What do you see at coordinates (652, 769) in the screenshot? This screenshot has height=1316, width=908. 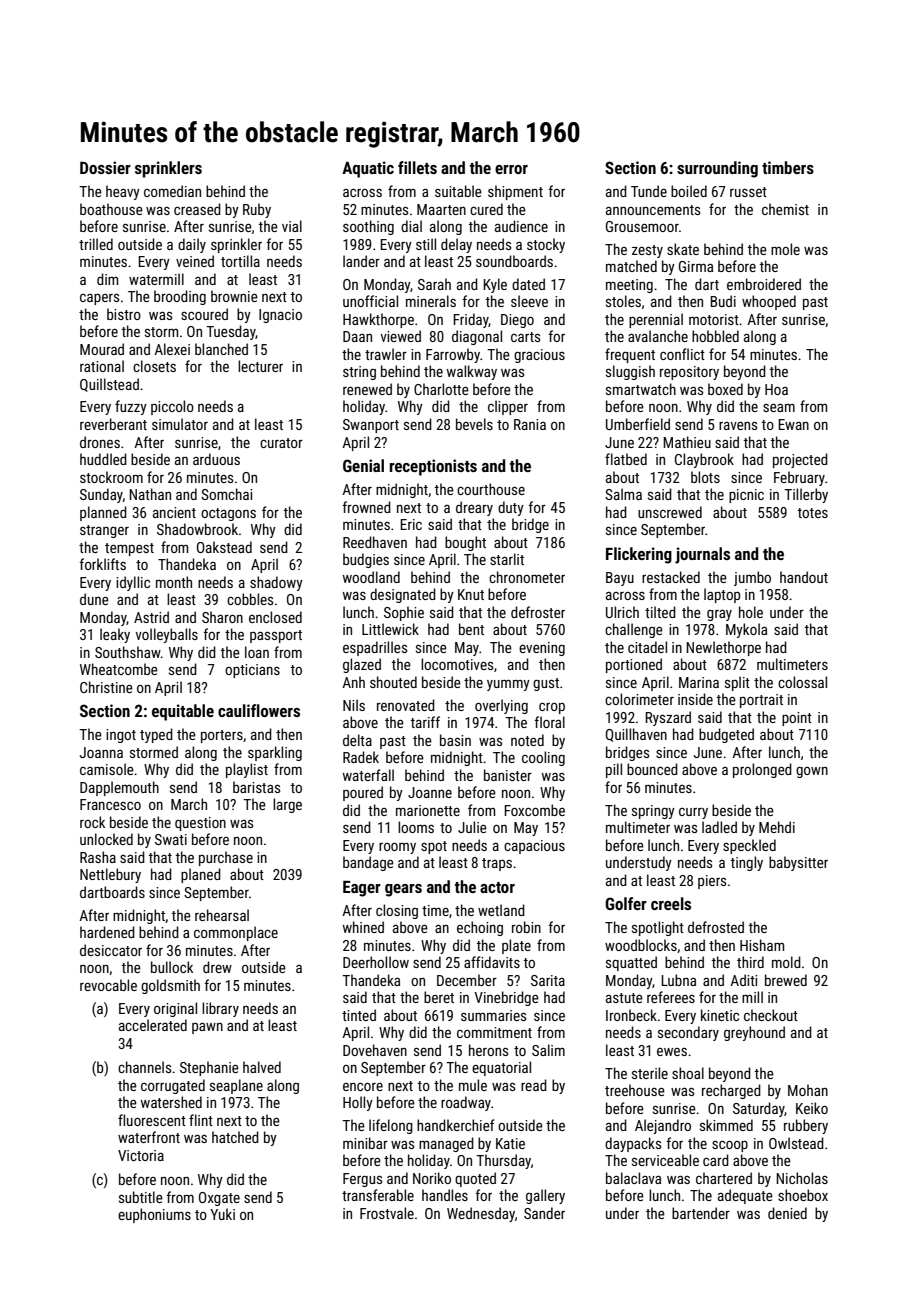 I see `bounced` at bounding box center [652, 769].
